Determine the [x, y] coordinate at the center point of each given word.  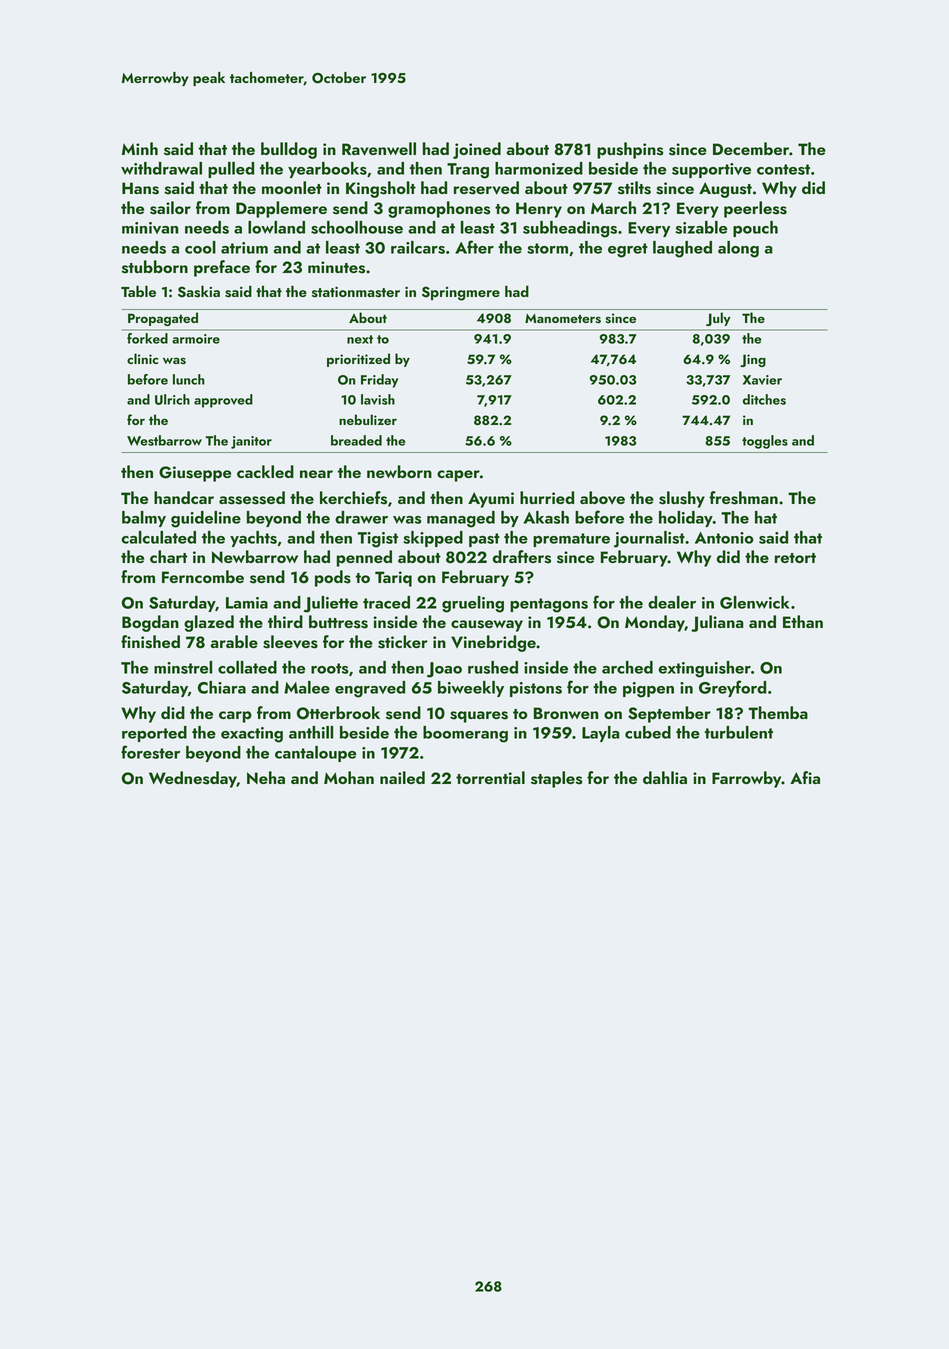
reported [154, 734]
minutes [336, 267]
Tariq [393, 579]
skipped [433, 539]
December [751, 148]
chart [169, 556]
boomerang [465, 734]
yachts [253, 539]
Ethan [803, 621]
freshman [743, 498]
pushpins [630, 150]
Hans [140, 188]
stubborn [155, 267]
